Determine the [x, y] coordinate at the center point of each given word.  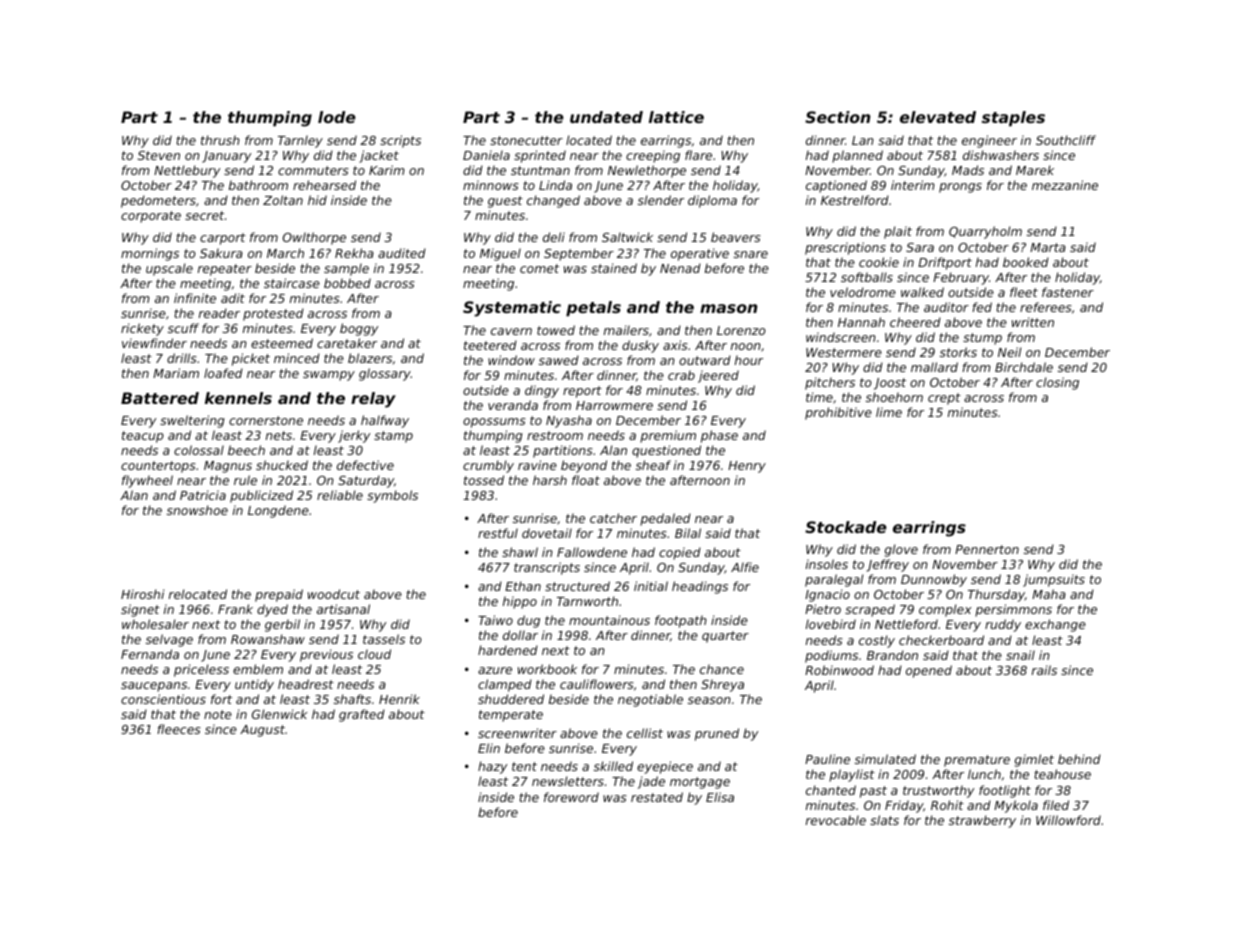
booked [1026, 262]
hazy [492, 767]
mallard [934, 367]
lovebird [831, 624]
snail [1020, 655]
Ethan [523, 586]
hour [749, 360]
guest [505, 202]
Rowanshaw [268, 639]
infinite [195, 298]
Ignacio [827, 595]
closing [1057, 383]
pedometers [158, 201]
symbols [392, 496]
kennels [238, 398]
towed [556, 330]
